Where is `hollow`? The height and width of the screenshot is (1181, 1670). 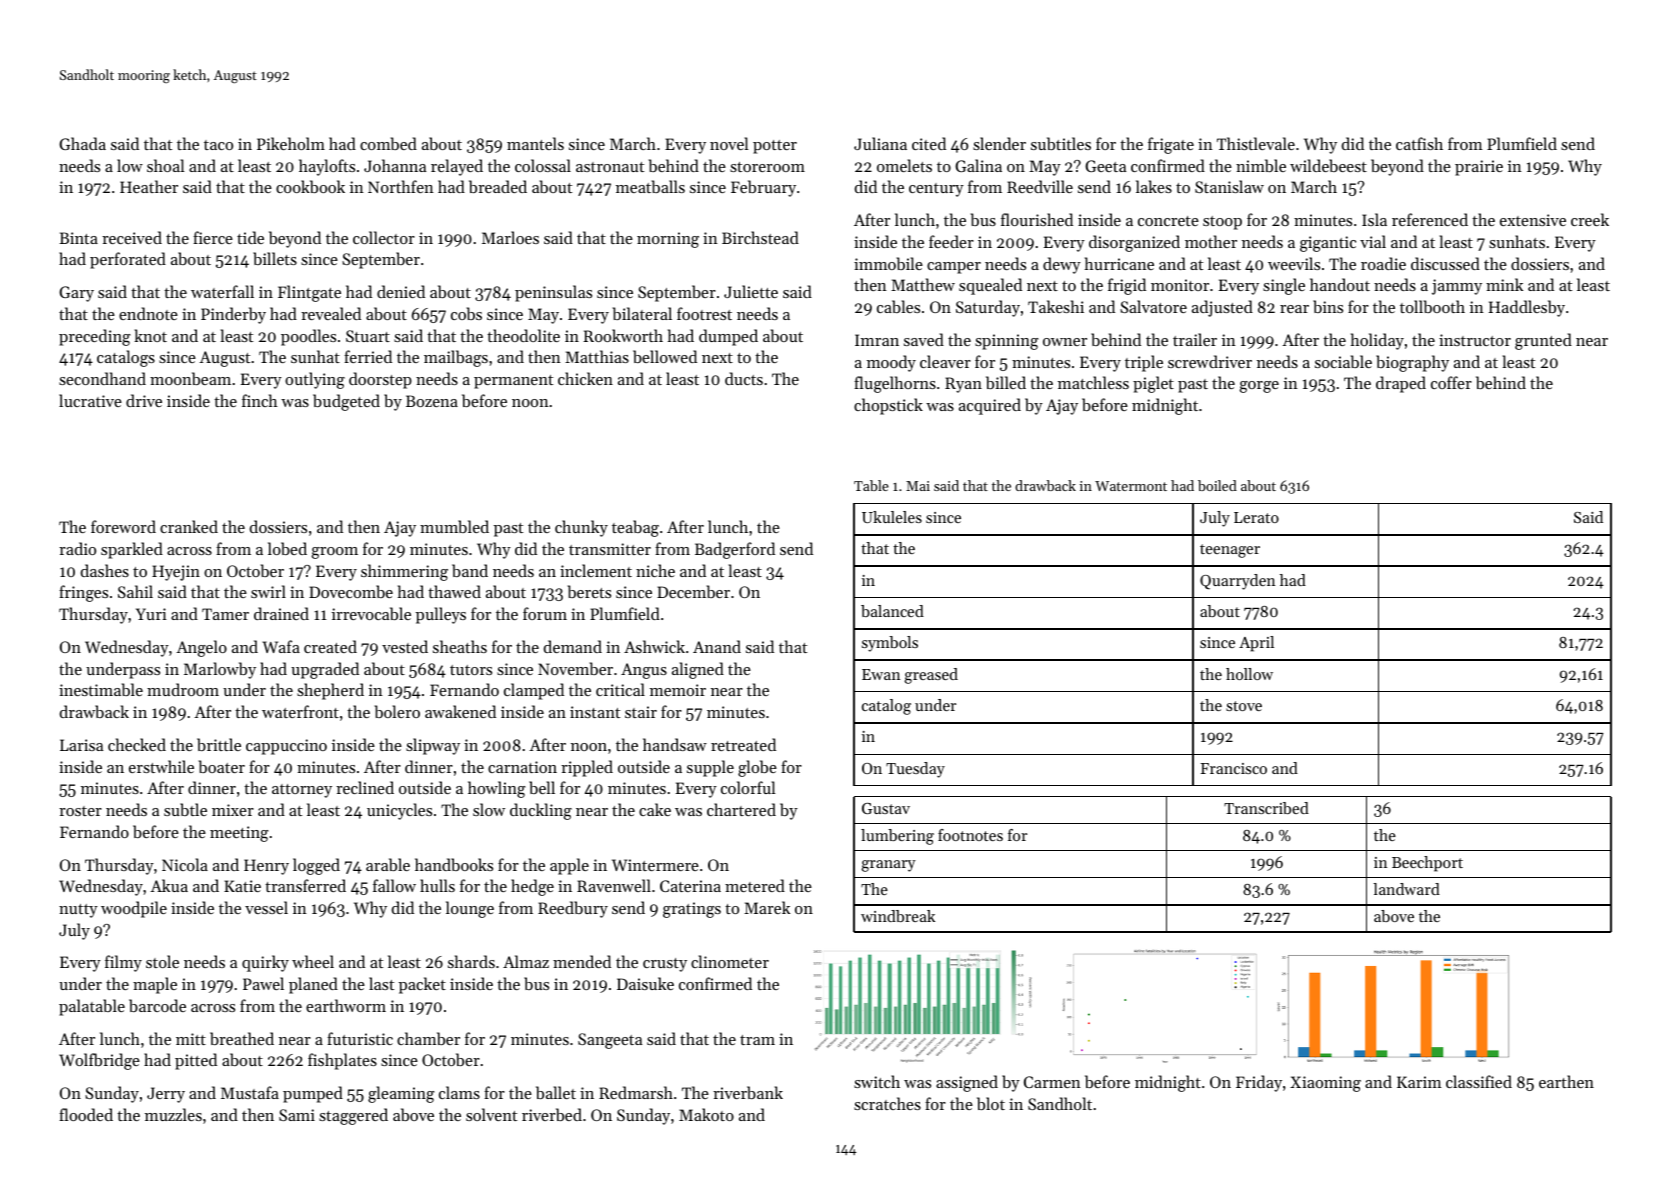 hollow is located at coordinates (1249, 674).
